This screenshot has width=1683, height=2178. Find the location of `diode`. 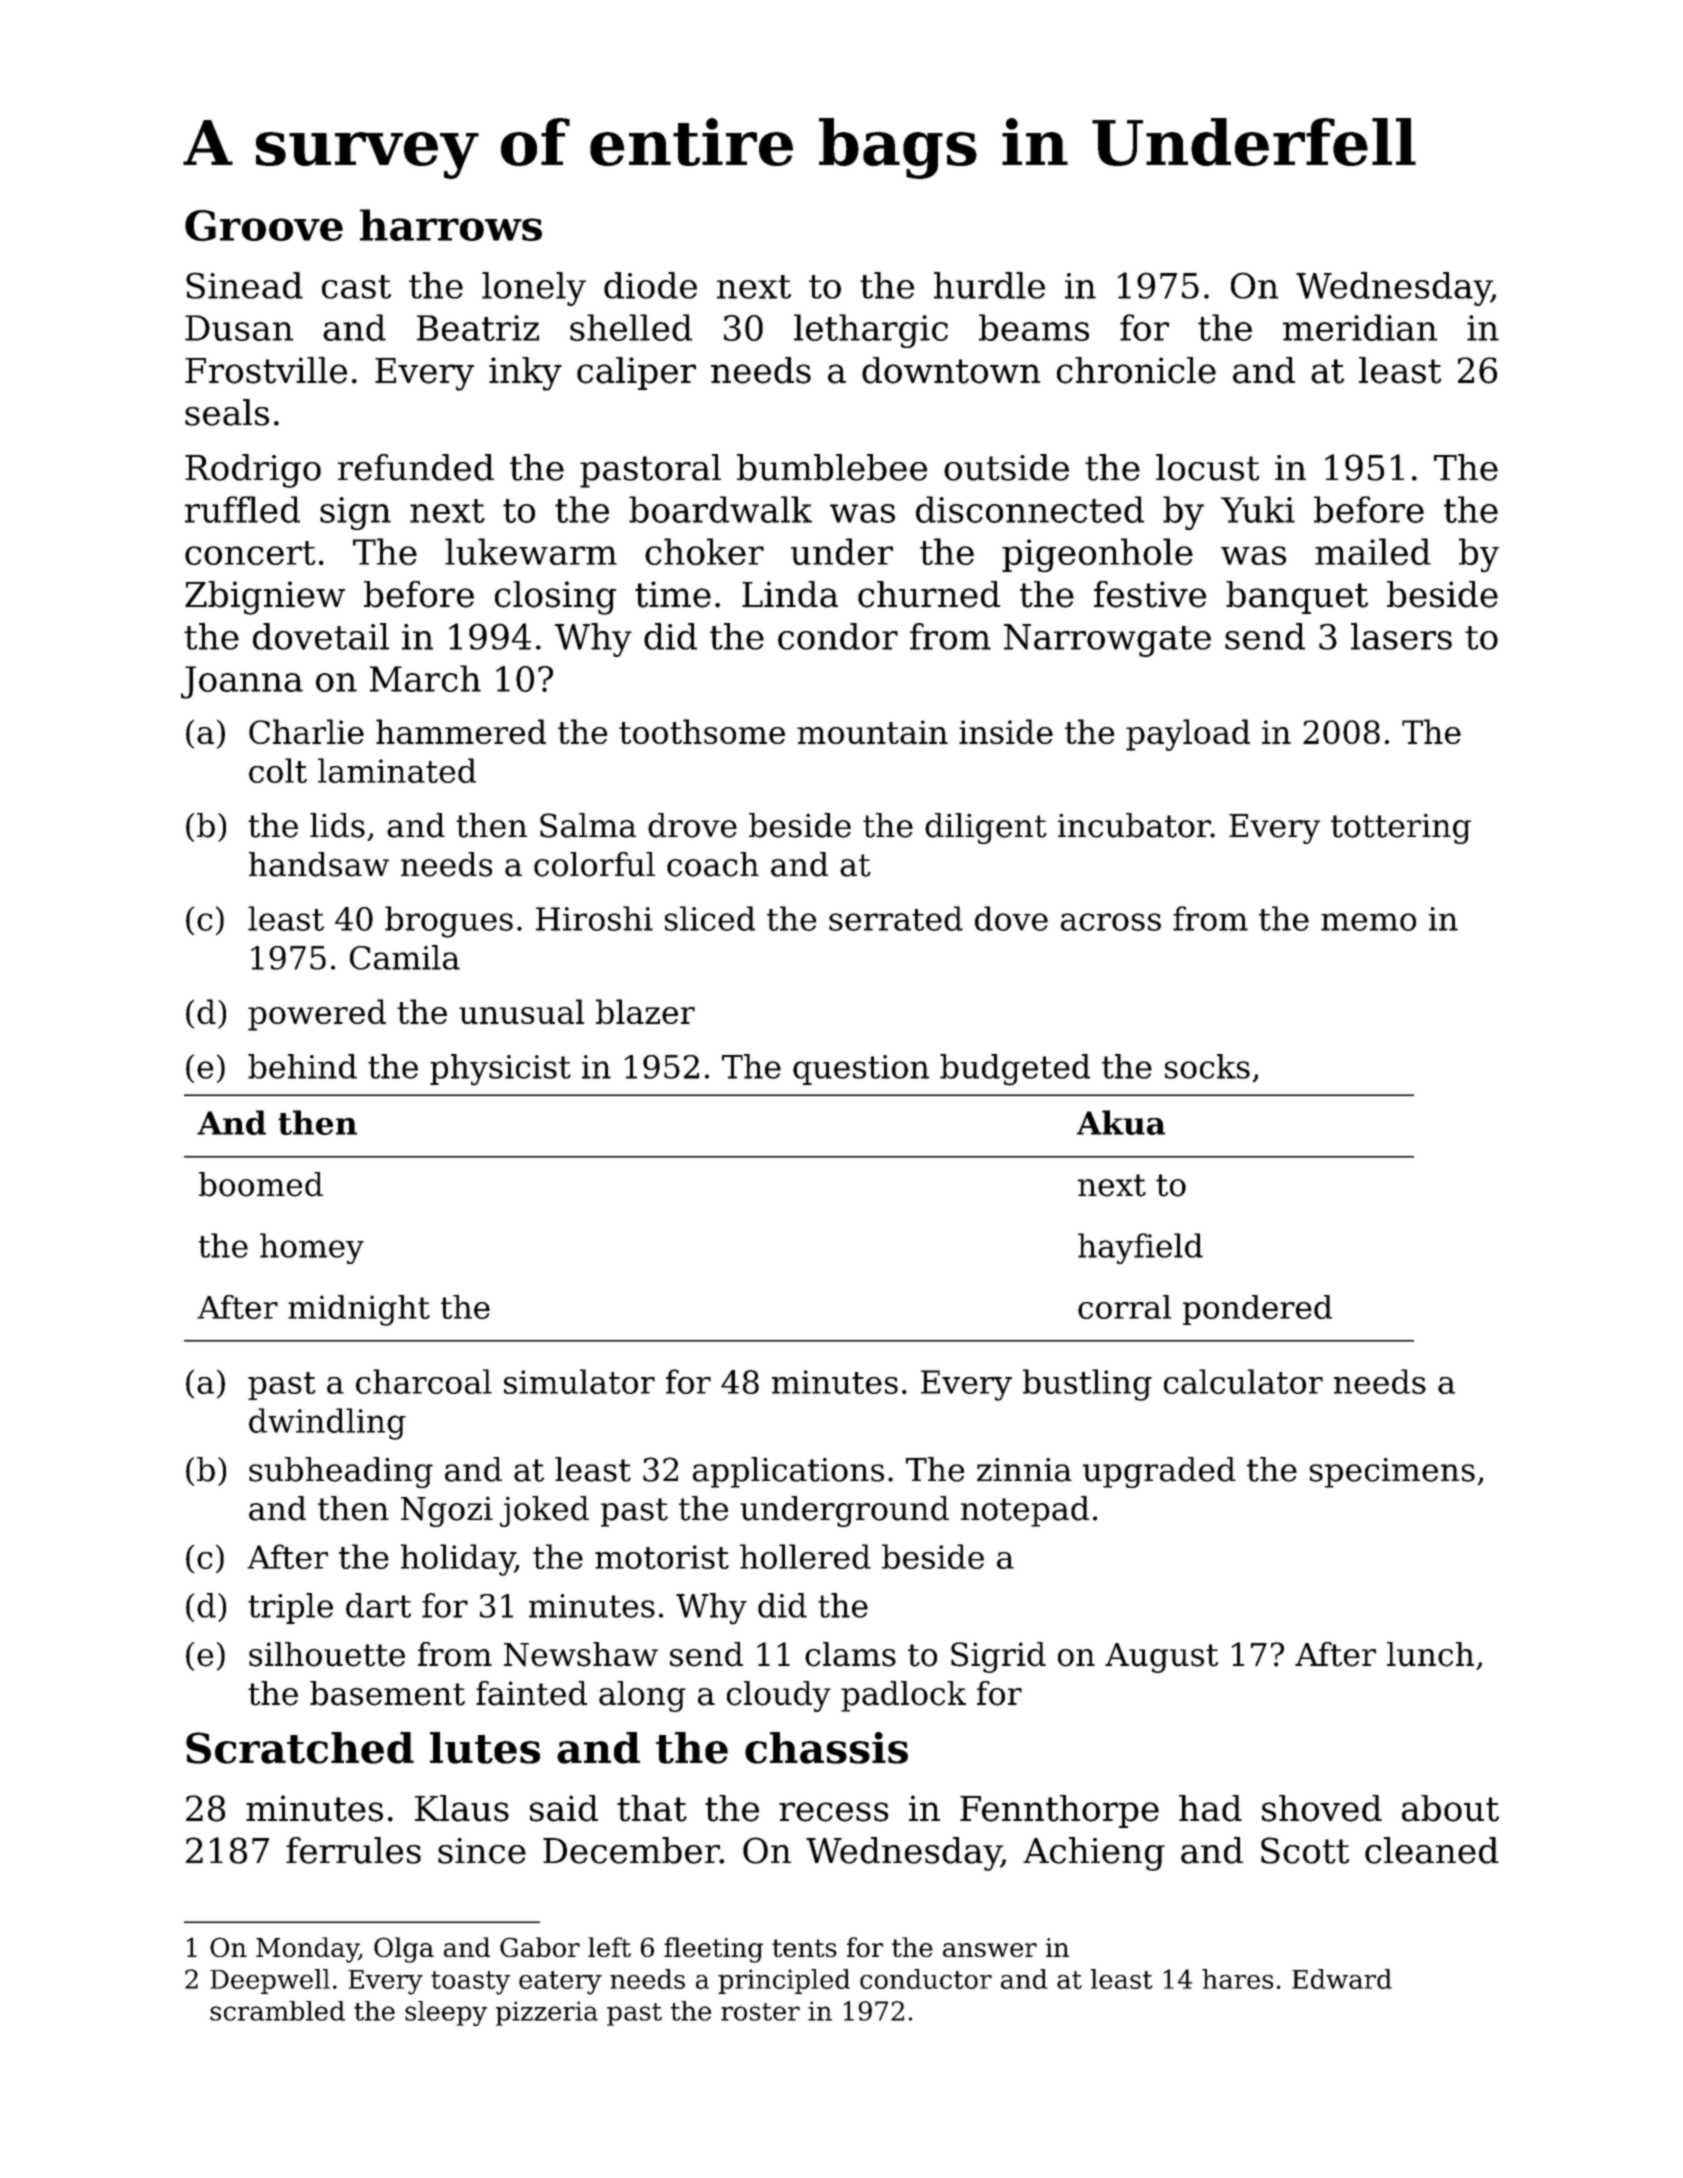

diode is located at coordinates (650, 285).
